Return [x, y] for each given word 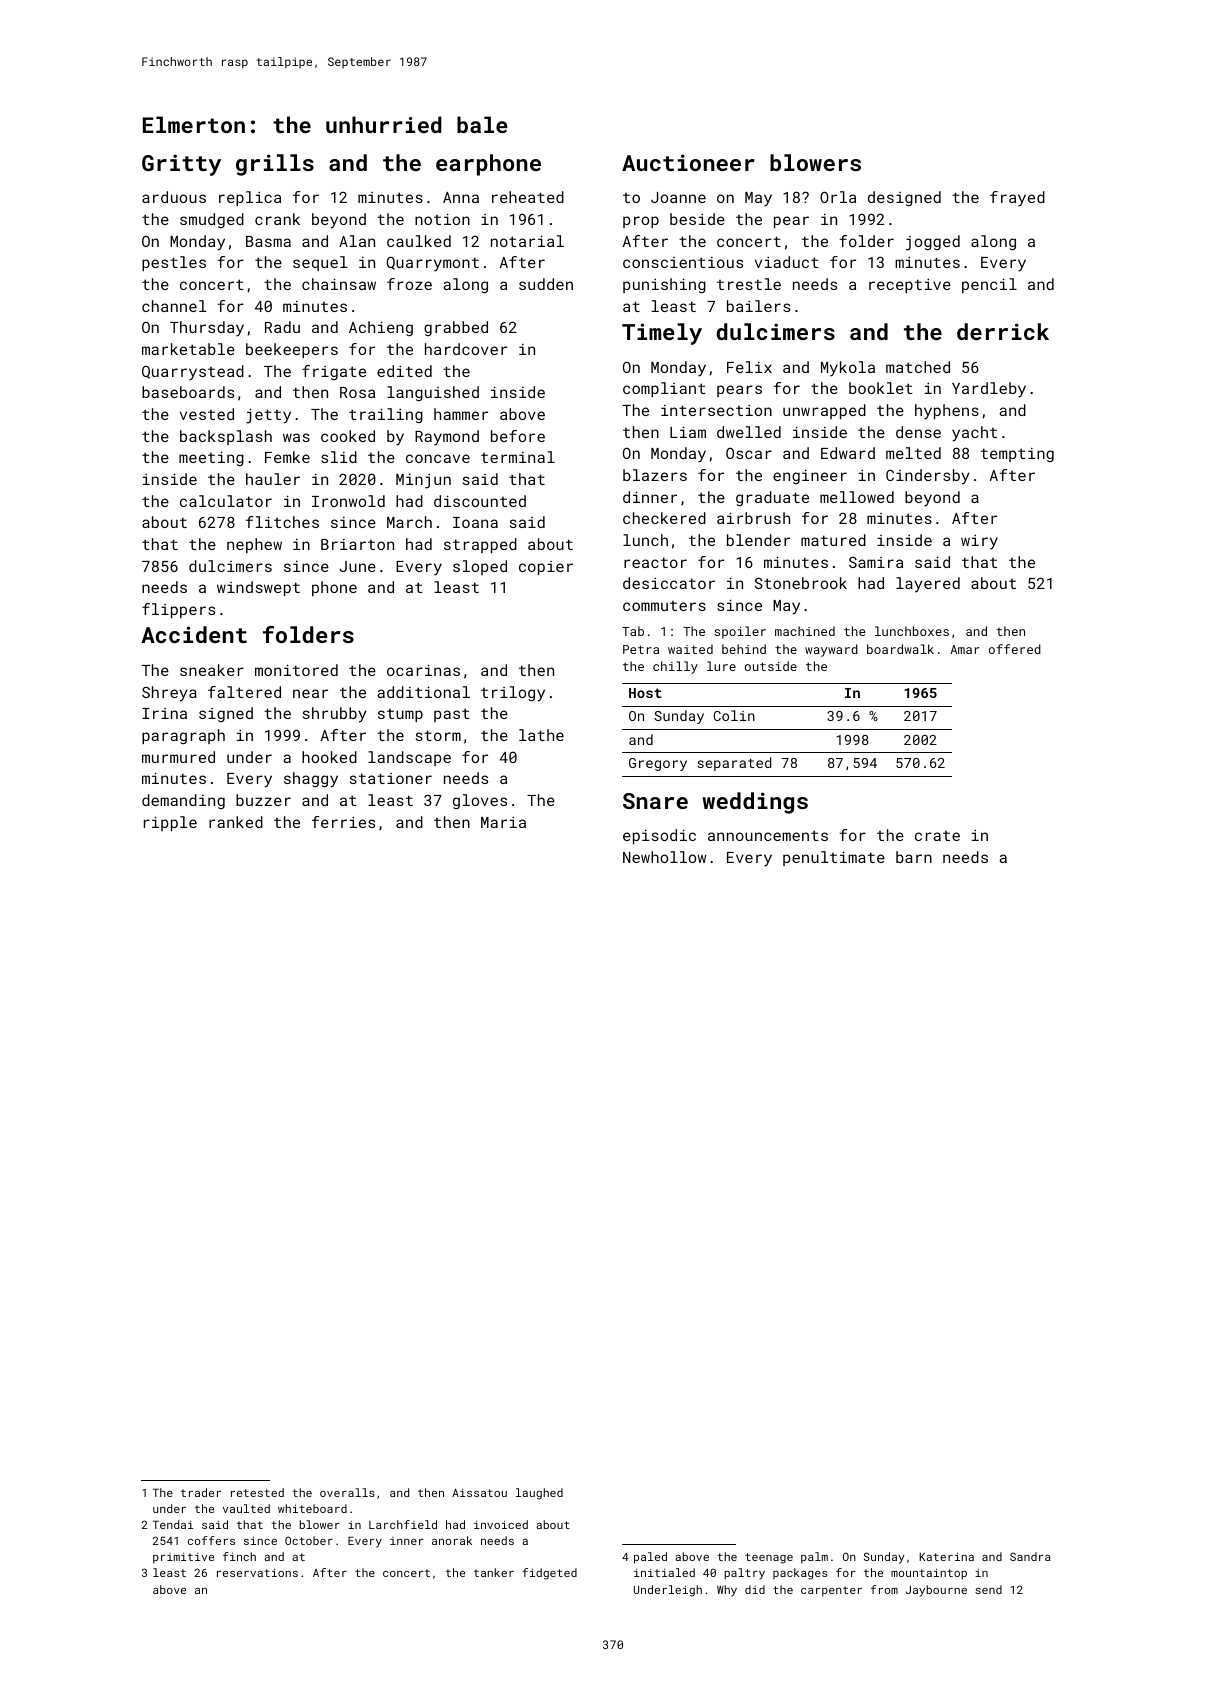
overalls [347, 1492]
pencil [989, 285]
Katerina [946, 1556]
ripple [170, 823]
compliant [664, 389]
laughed [539, 1494]
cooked [348, 436]
